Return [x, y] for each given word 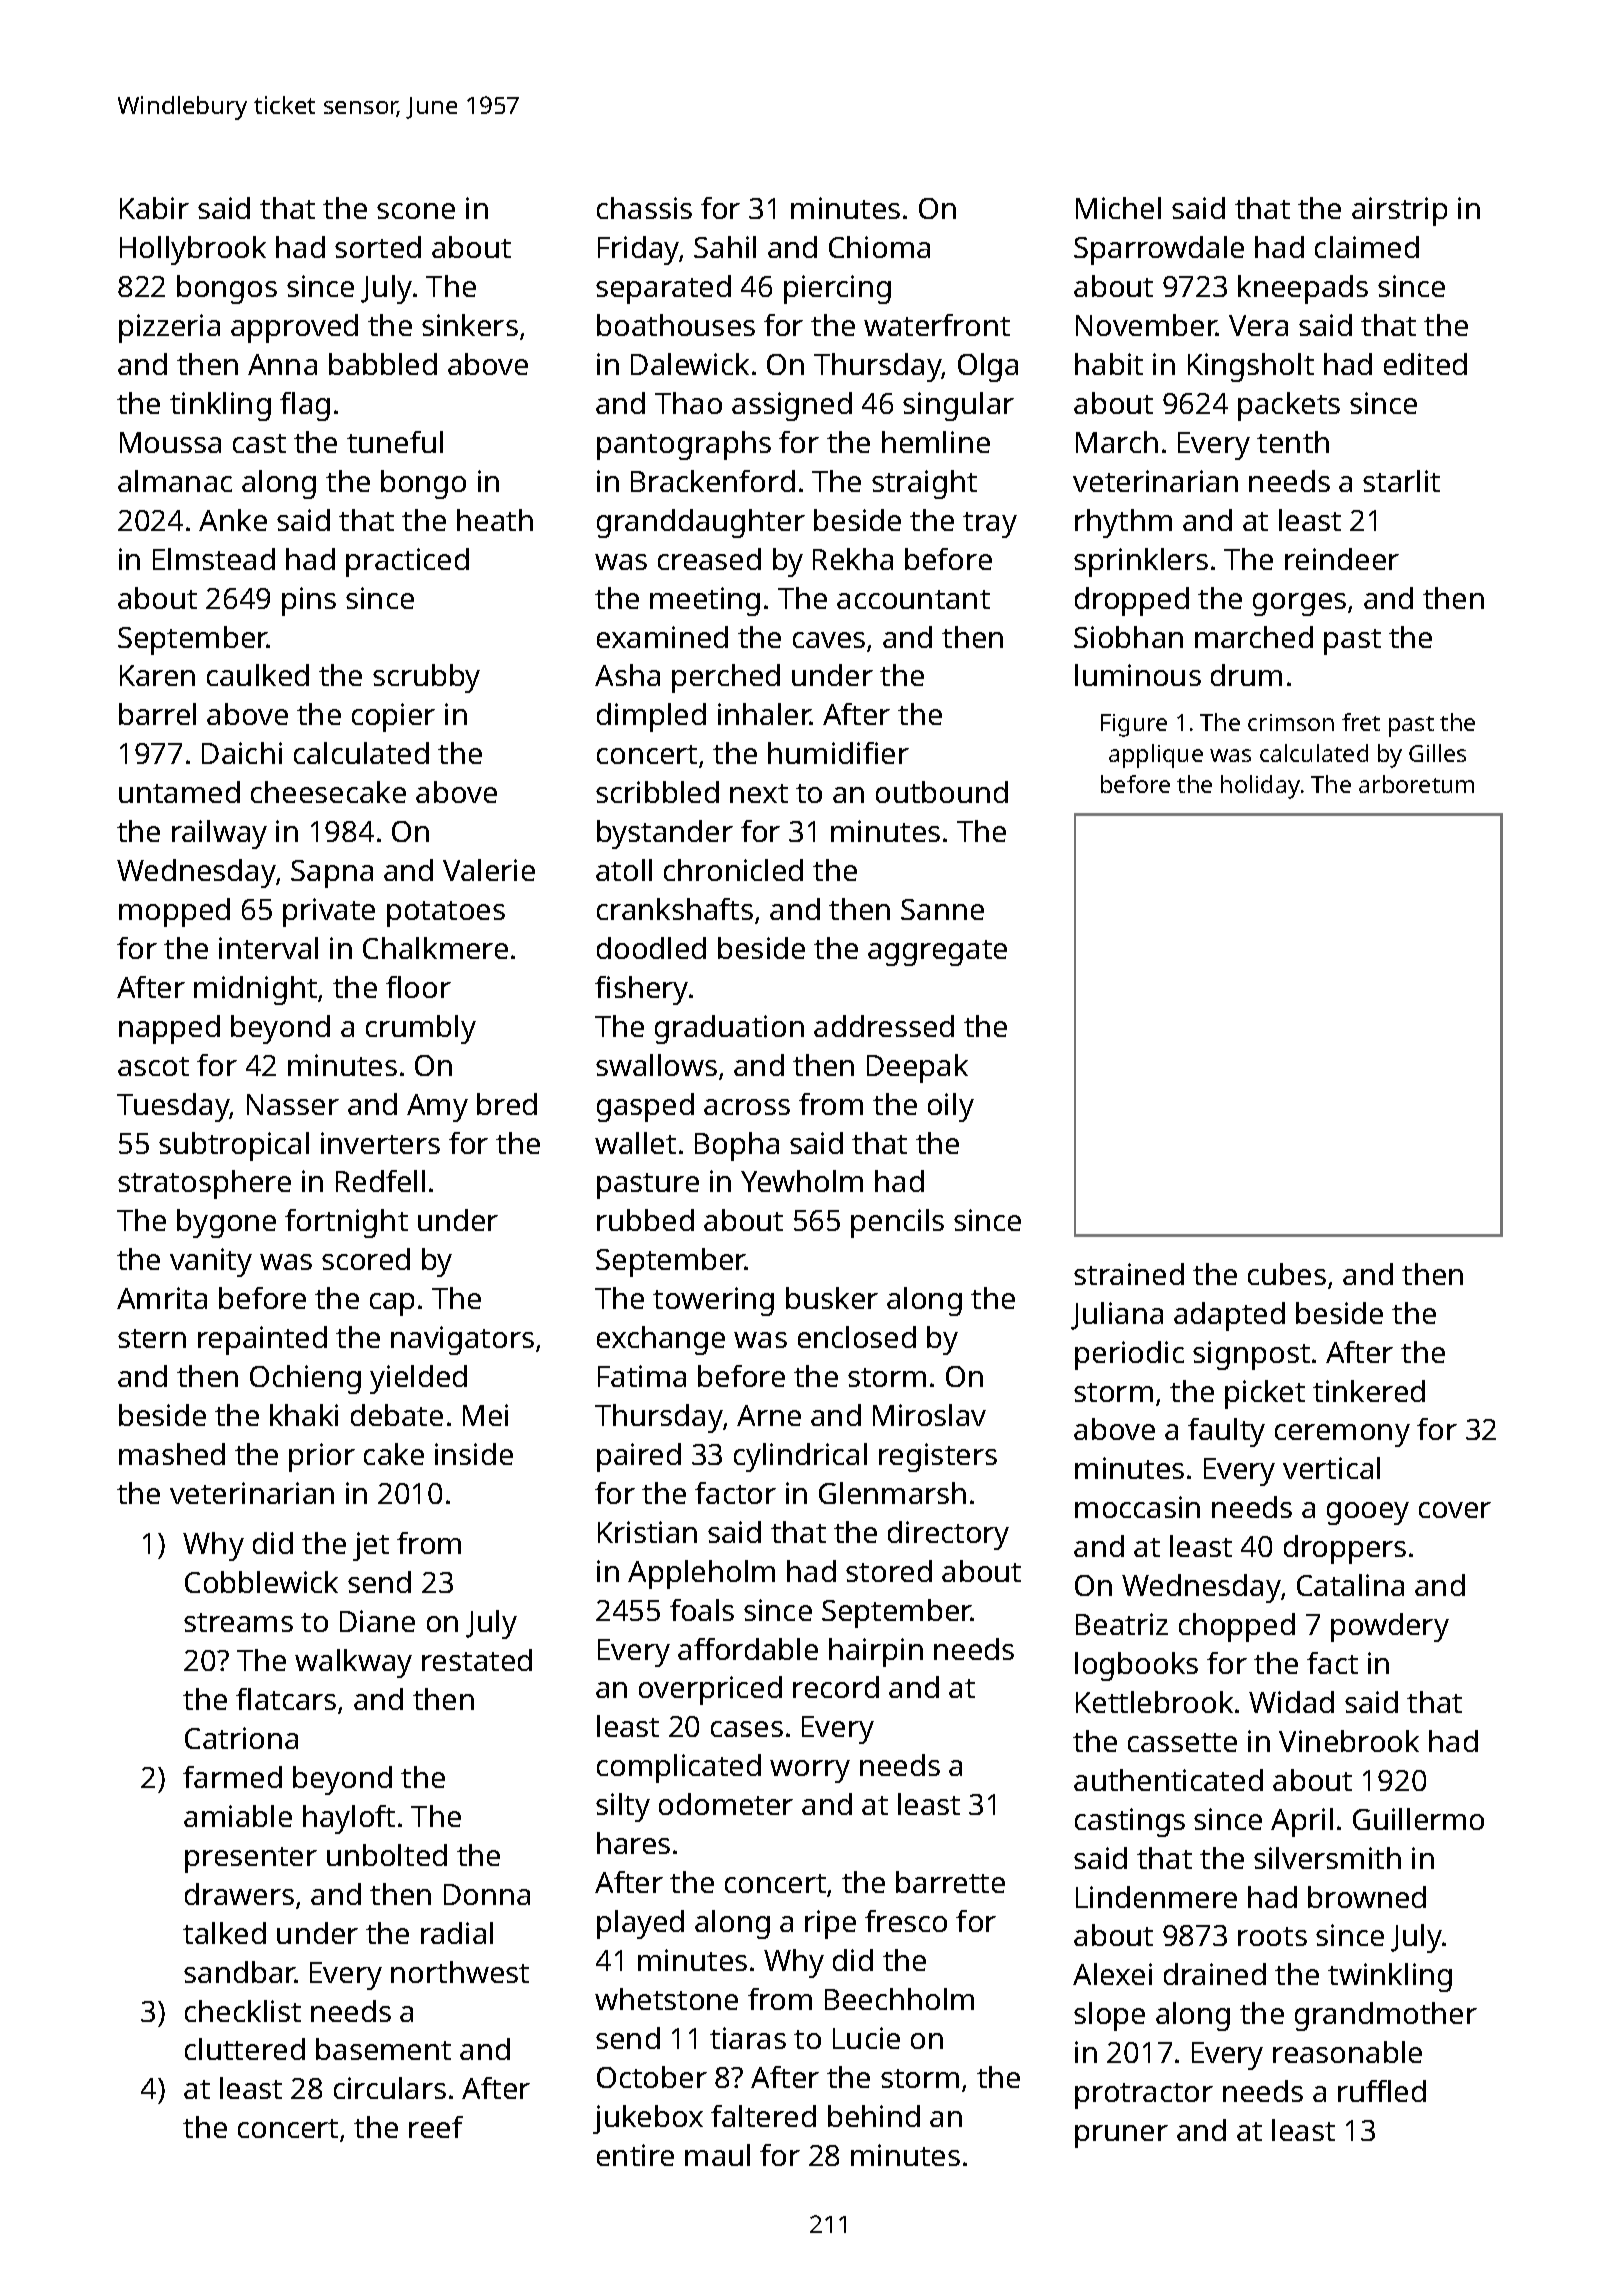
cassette [1182, 1742]
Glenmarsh [892, 1493]
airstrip [1399, 211]
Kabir [154, 208]
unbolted [387, 1855]
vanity [211, 1262]
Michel [1118, 208]
